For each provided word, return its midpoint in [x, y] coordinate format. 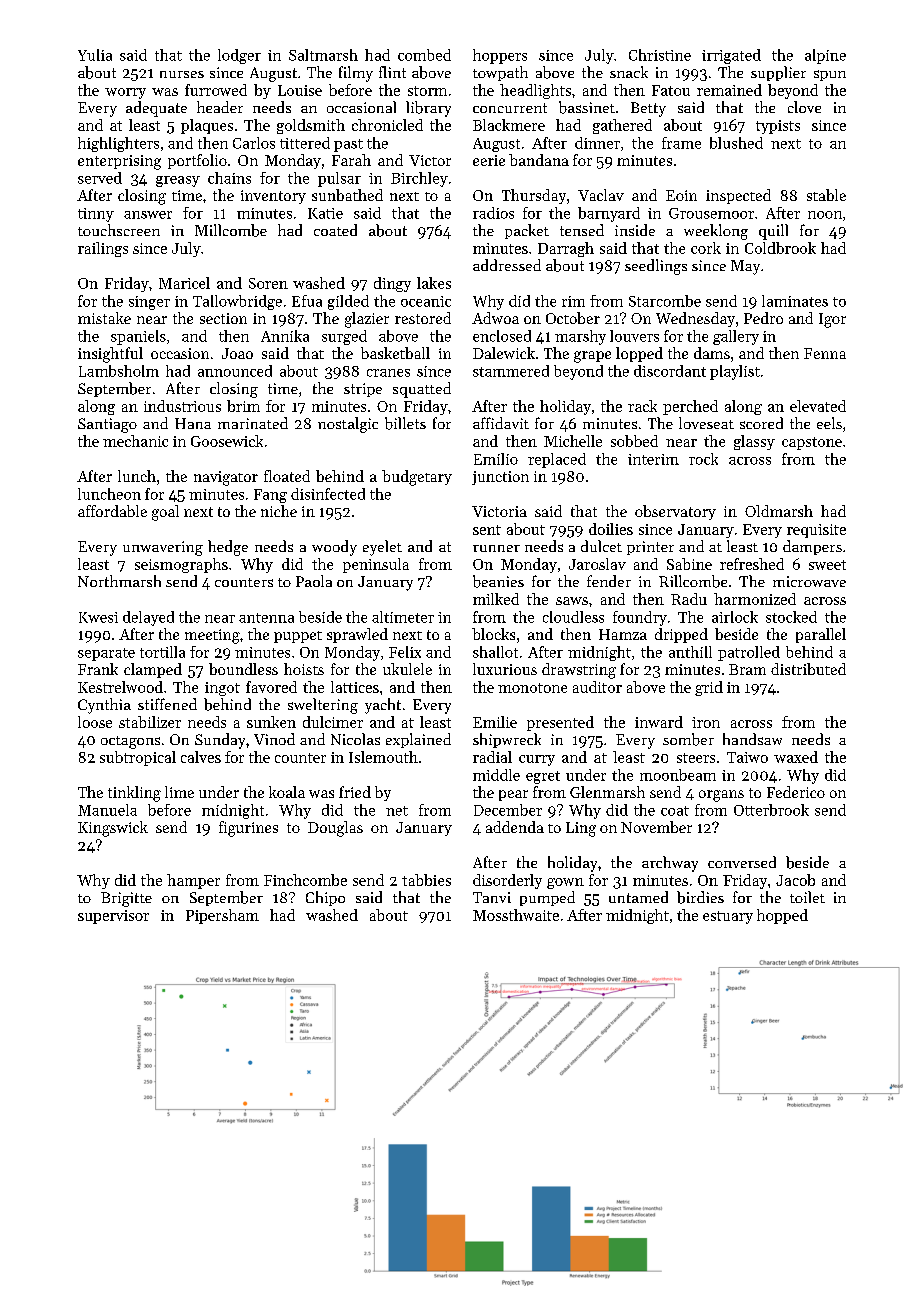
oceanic [426, 301]
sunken [271, 722]
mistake [104, 318]
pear [513, 795]
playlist [735, 372]
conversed [742, 862]
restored [423, 318]
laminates [795, 301]
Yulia [95, 55]
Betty [648, 109]
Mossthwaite [516, 915]
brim [243, 406]
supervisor [113, 917]
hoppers [500, 56]
